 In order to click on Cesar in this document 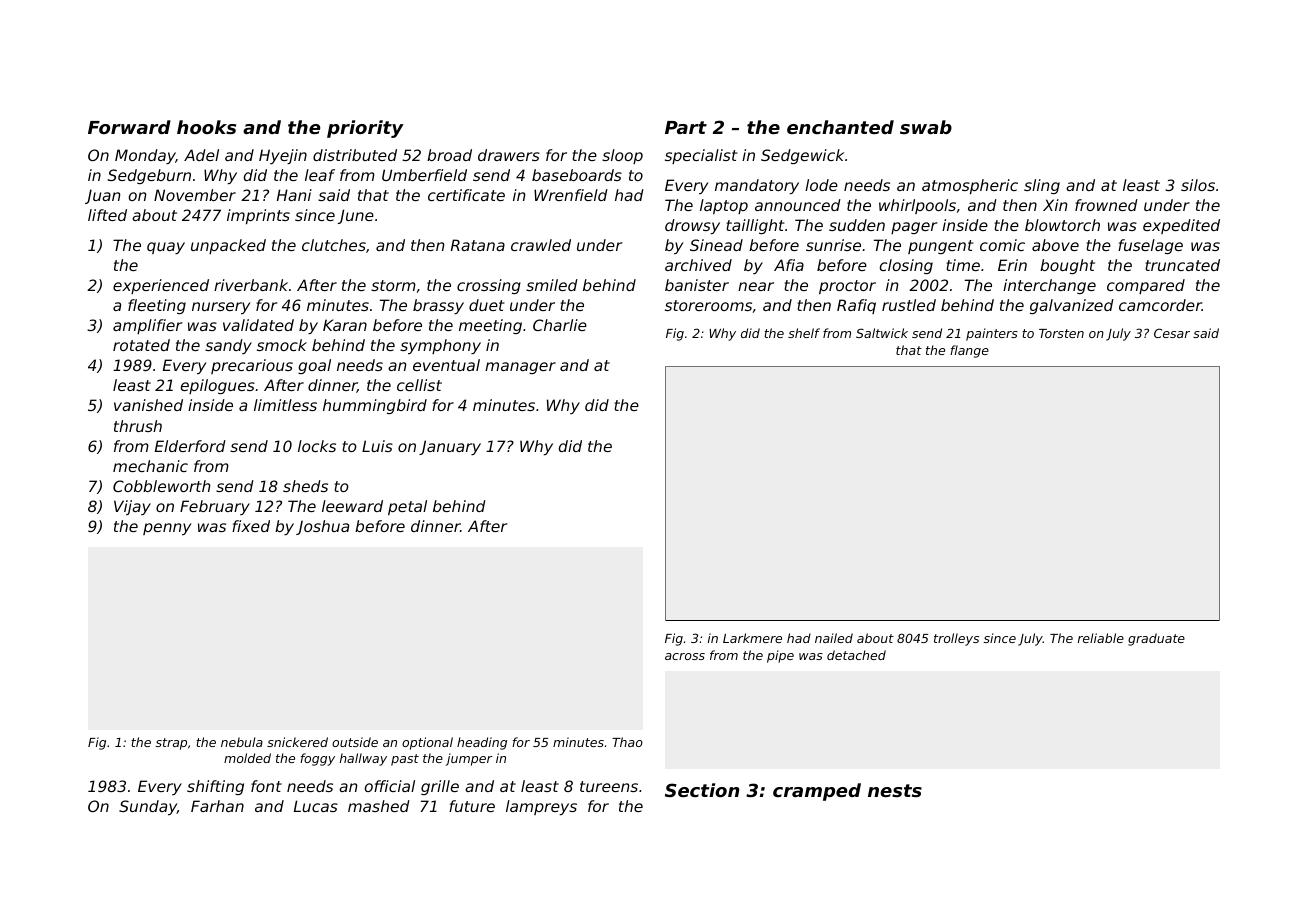, I will do `click(1172, 333)`.
